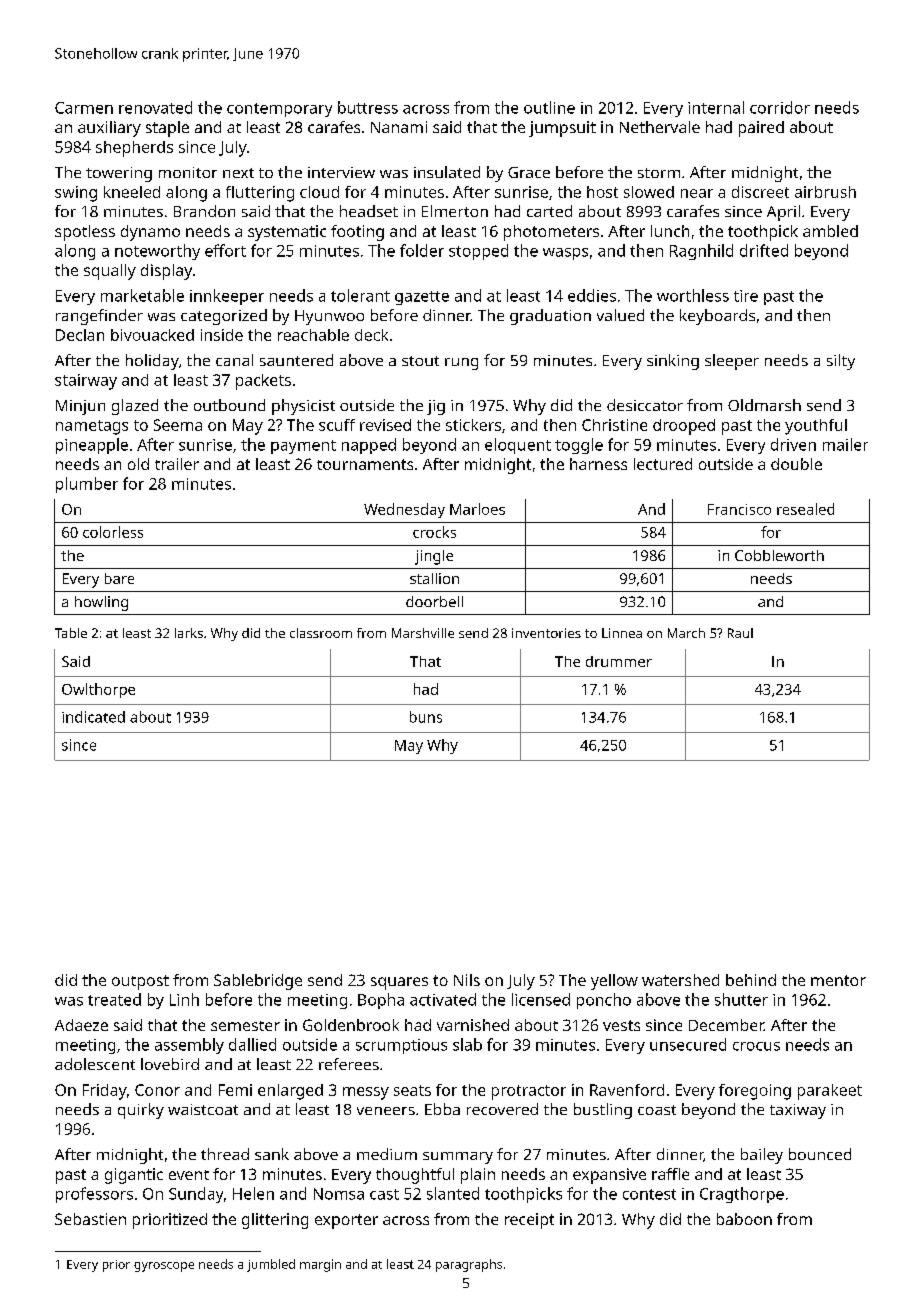 The height and width of the document is (1308, 924). I want to click on Nils, so click(467, 980).
